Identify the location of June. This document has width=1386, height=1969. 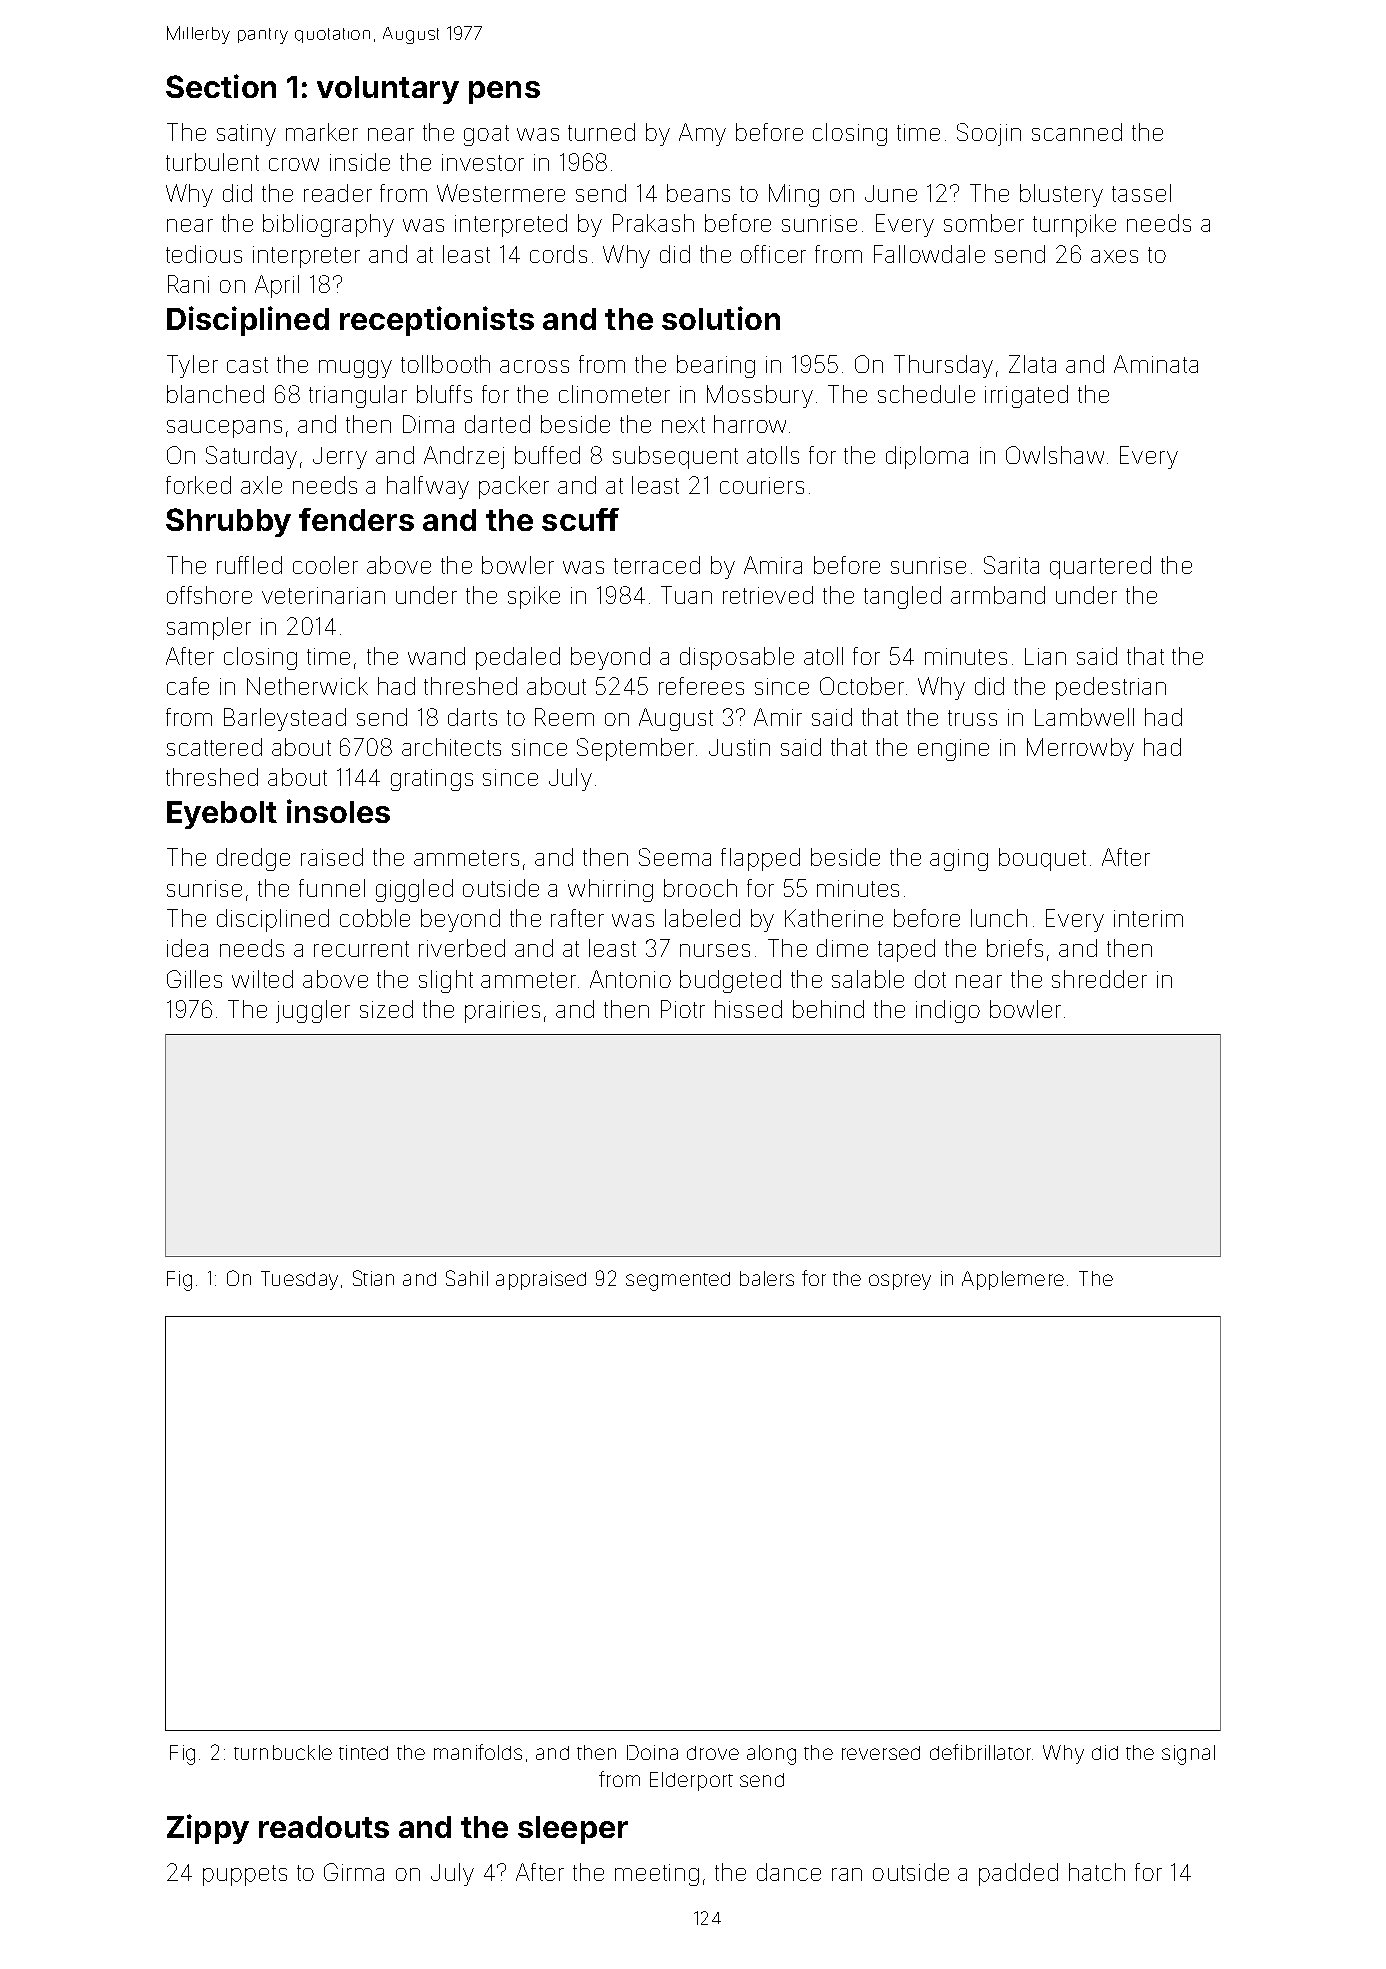
(891, 193).
